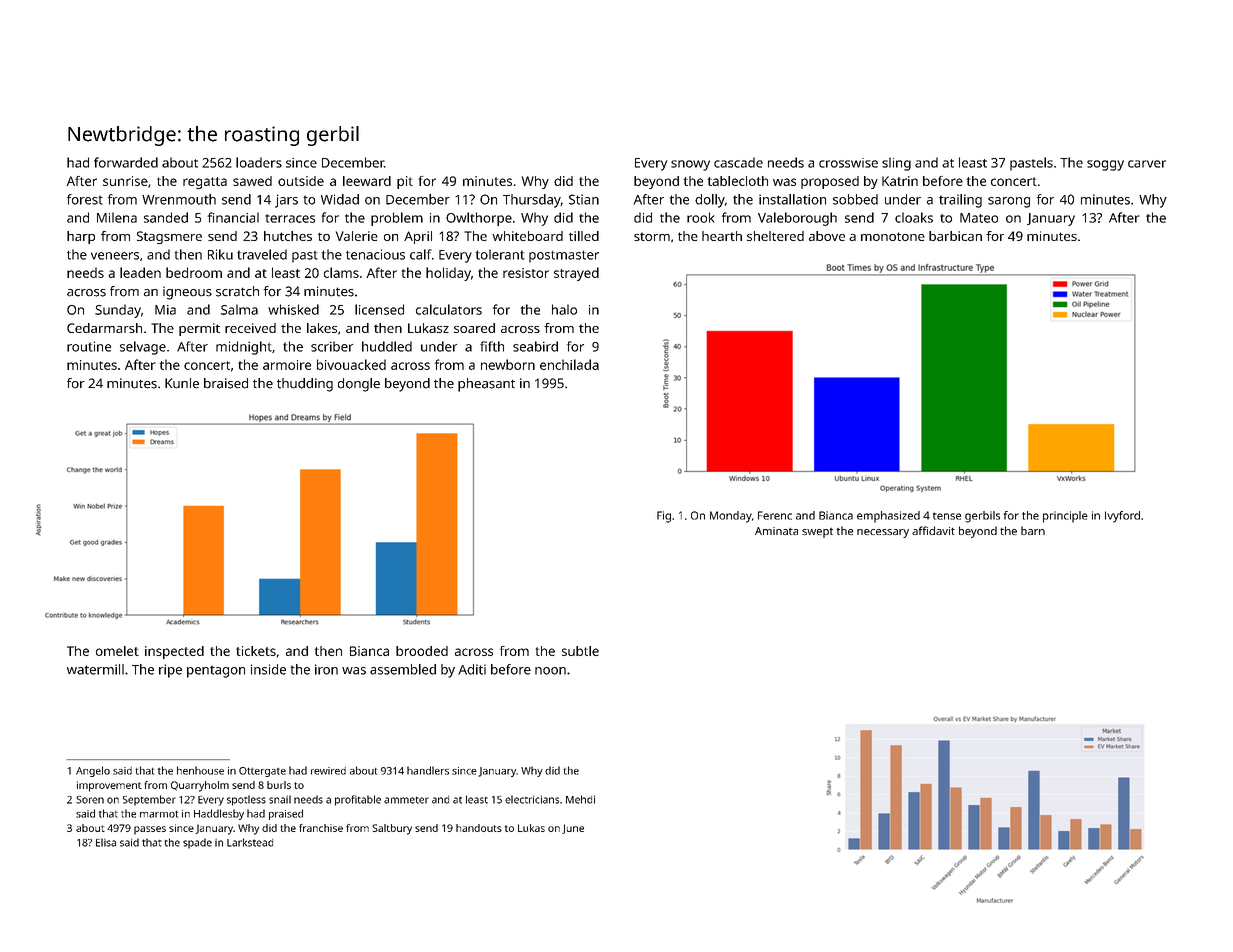 This screenshot has height=952, width=1233. Describe the element at coordinates (569, 364) in the screenshot. I see `enchilada` at that location.
